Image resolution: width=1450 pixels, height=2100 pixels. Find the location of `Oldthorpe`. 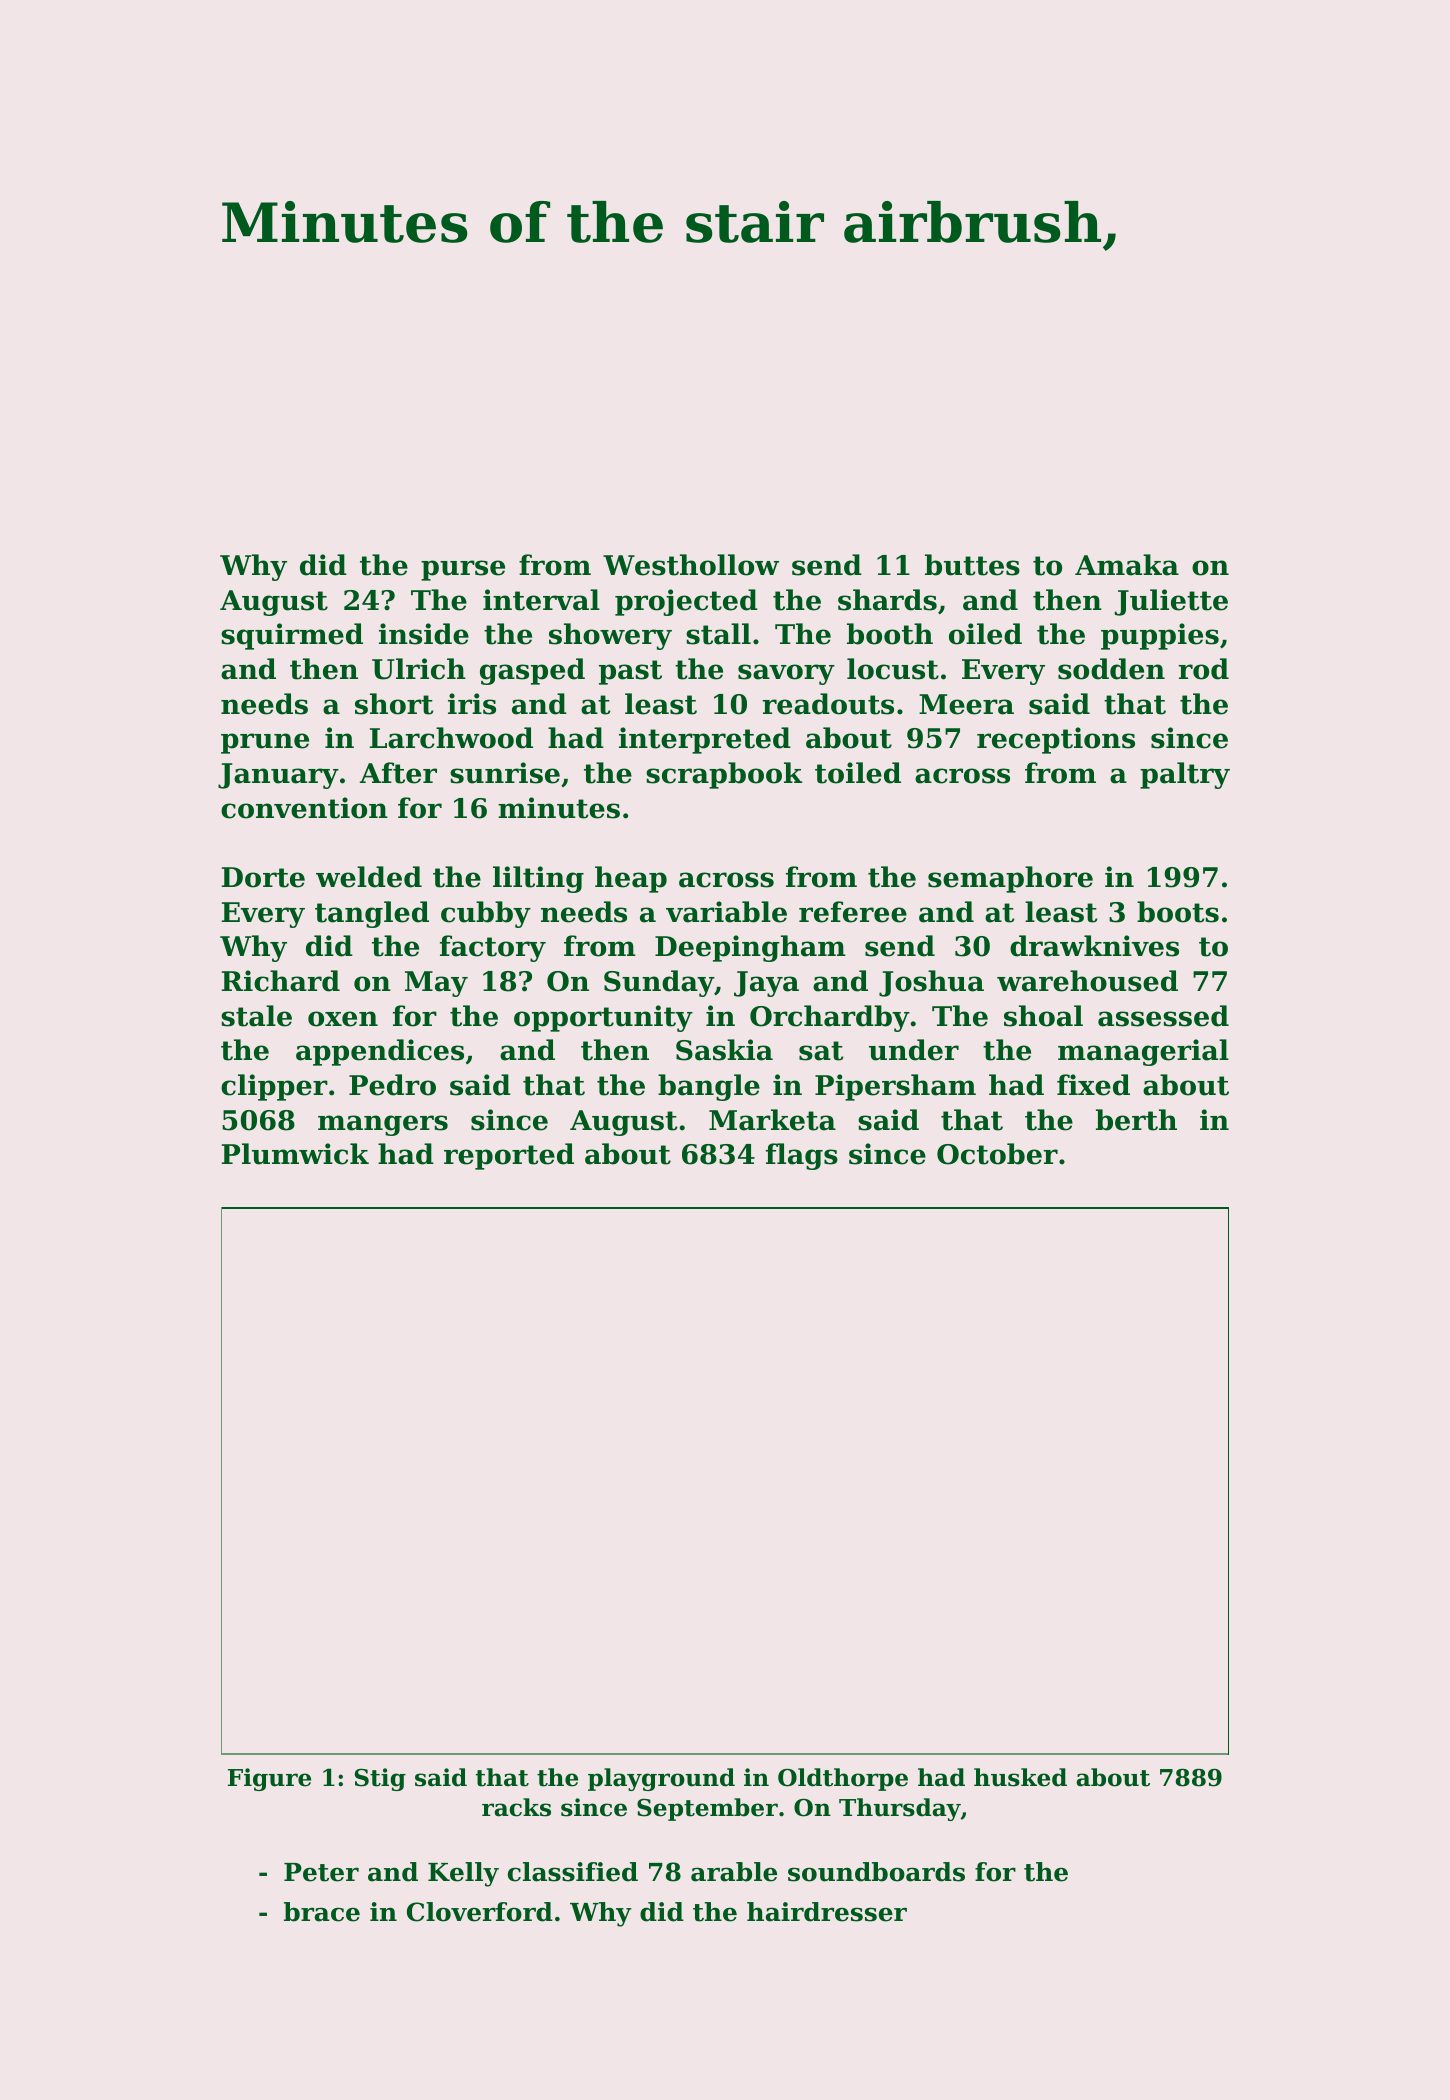

Oldthorpe is located at coordinates (843, 1779).
